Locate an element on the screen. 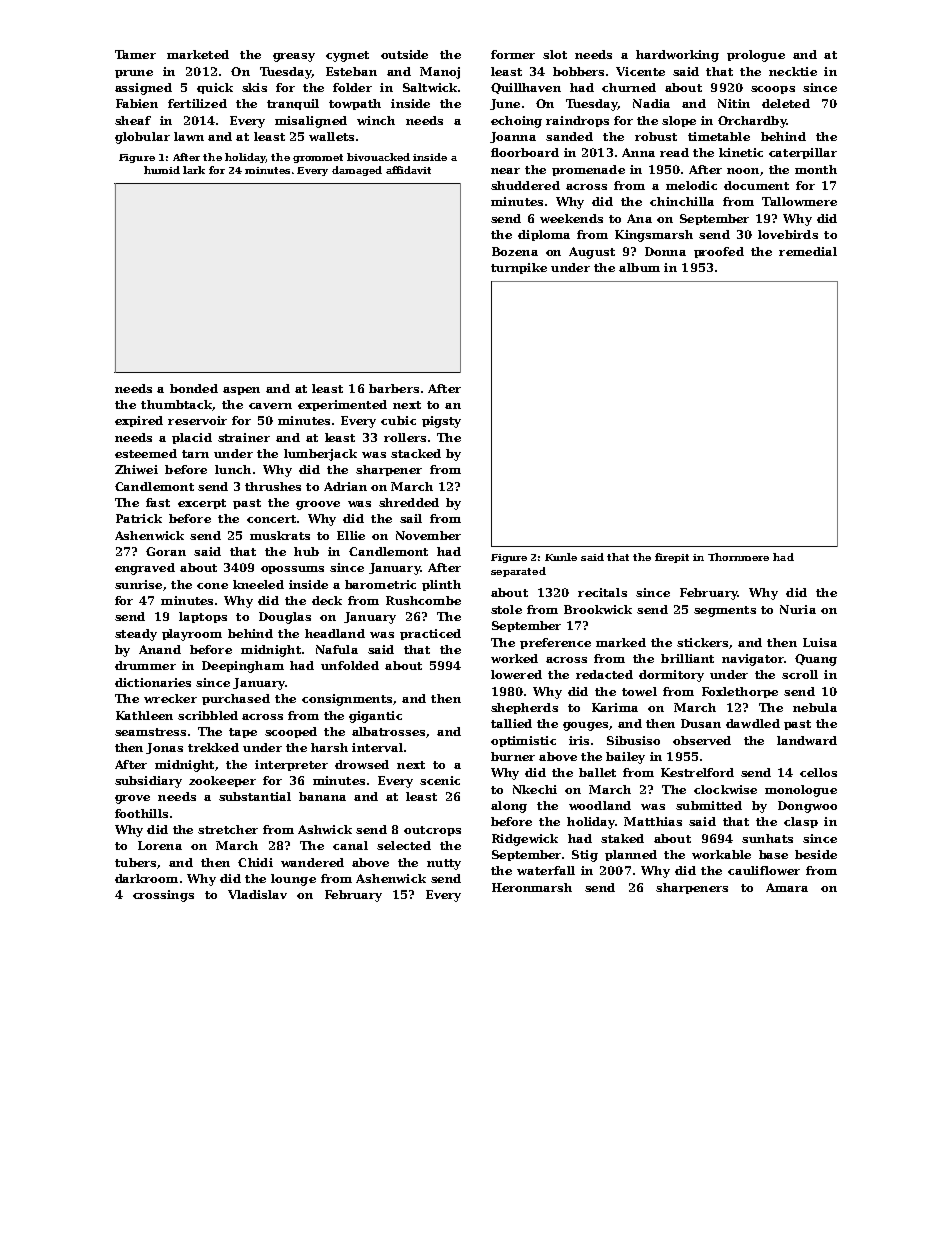 The image size is (952, 1233). practiced is located at coordinates (430, 634).
